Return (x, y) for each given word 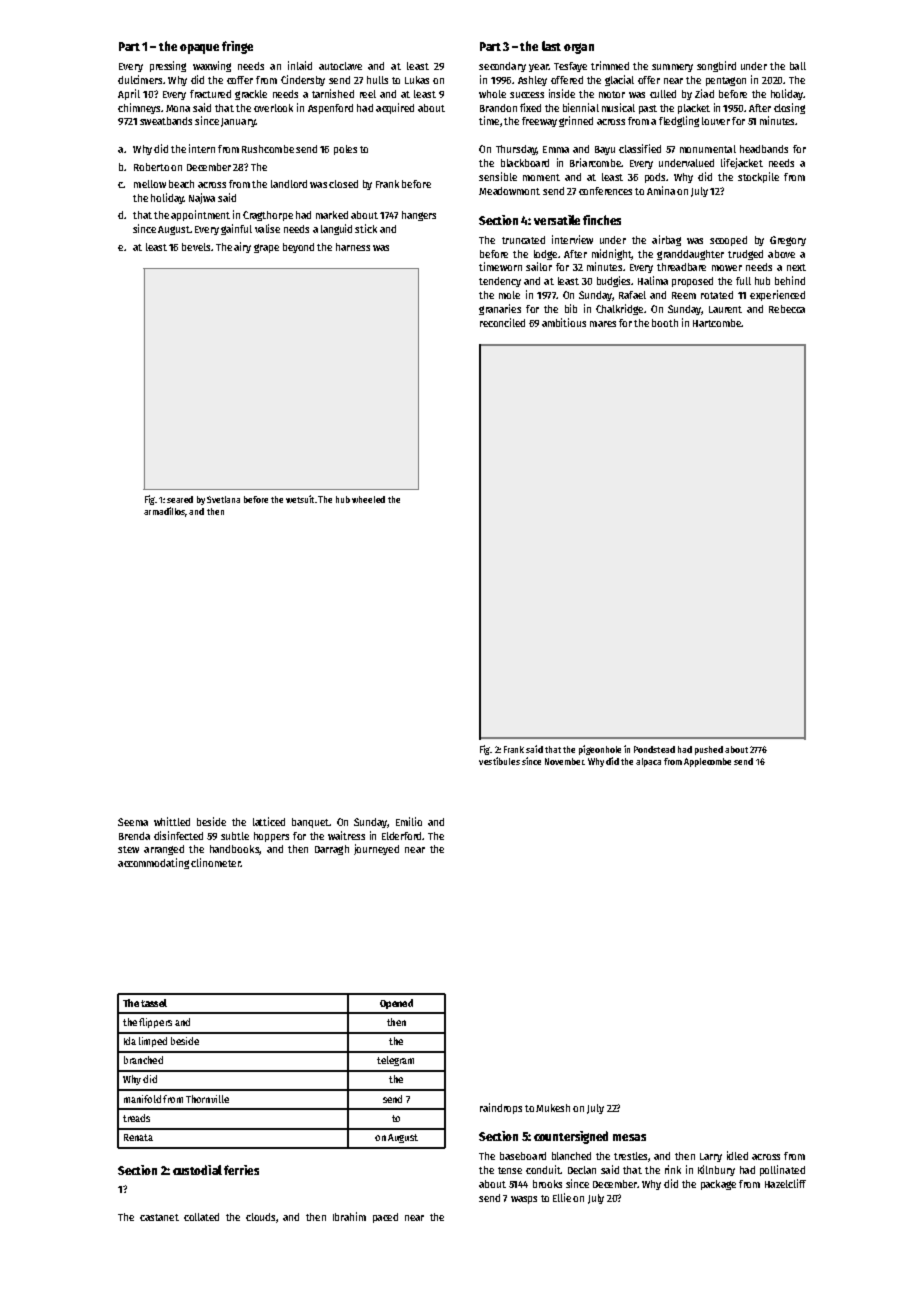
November (564, 761)
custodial (197, 1170)
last (551, 46)
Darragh (332, 850)
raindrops (501, 1108)
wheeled (368, 499)
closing (789, 108)
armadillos (165, 512)
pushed (709, 750)
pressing (168, 66)
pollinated (782, 1170)
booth (665, 323)
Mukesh (553, 1108)
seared (180, 499)
